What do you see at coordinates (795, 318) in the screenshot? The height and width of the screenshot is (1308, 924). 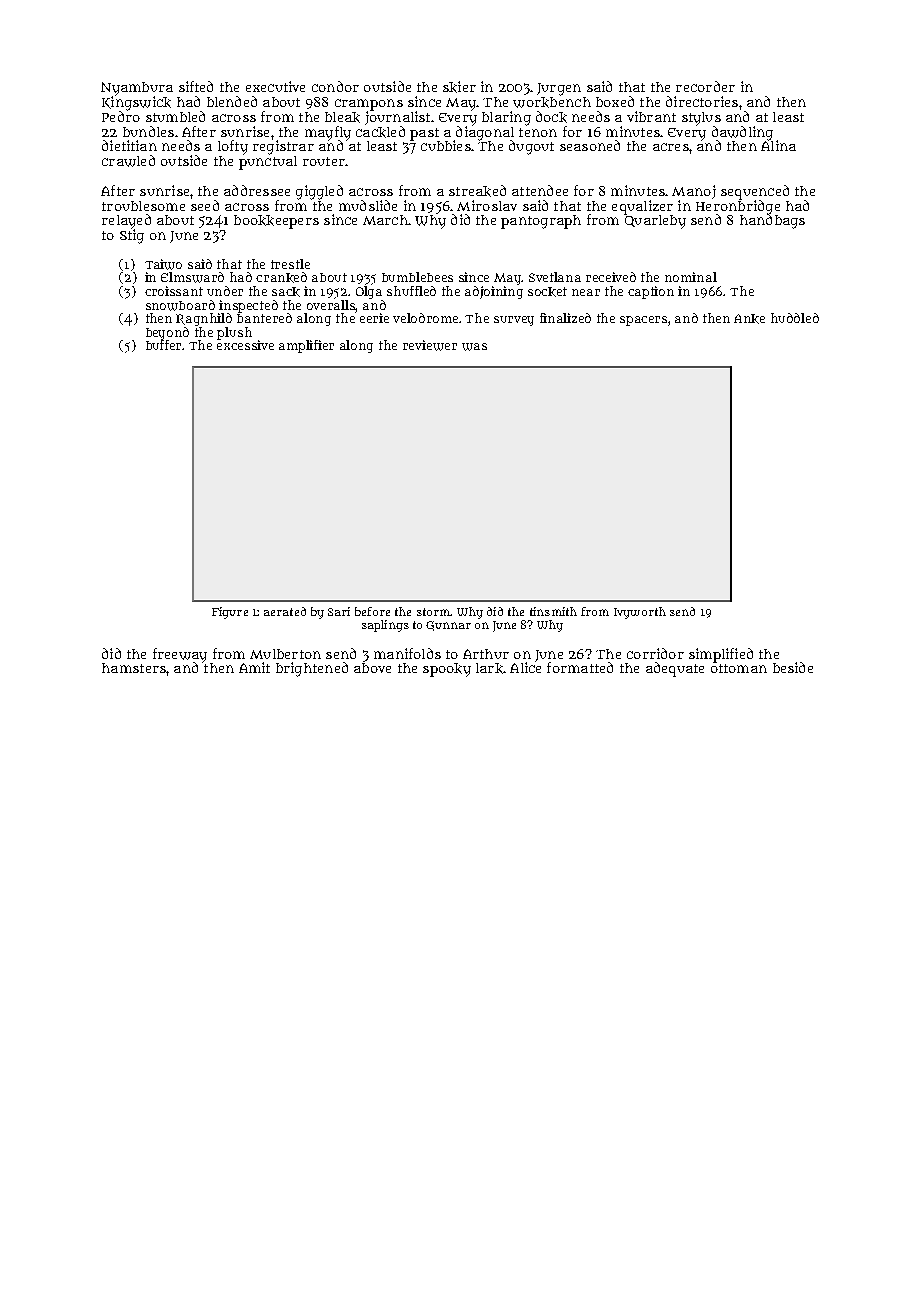 I see `huddled` at bounding box center [795, 318].
